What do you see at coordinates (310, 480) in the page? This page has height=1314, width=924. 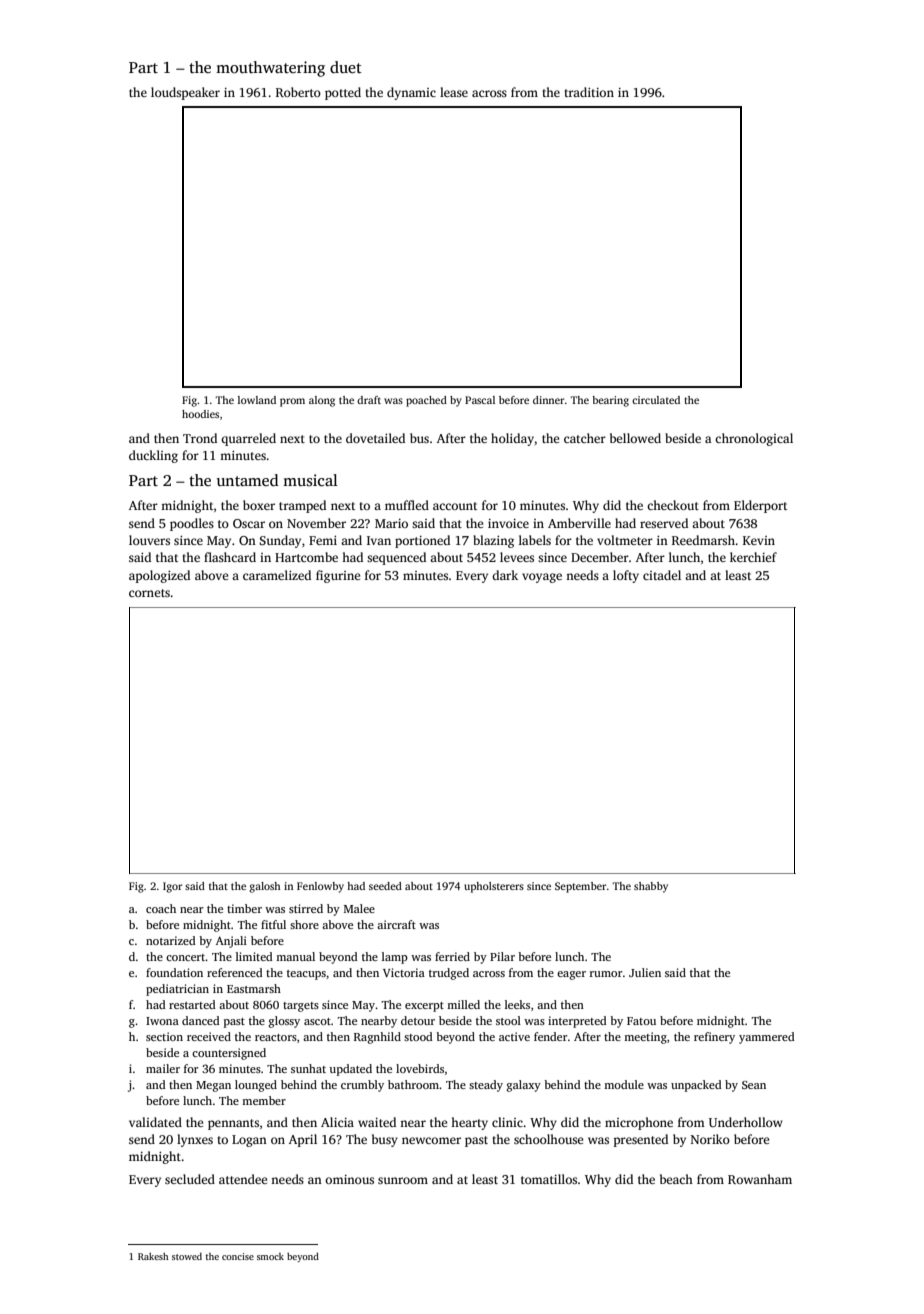 I see `musical` at bounding box center [310, 480].
